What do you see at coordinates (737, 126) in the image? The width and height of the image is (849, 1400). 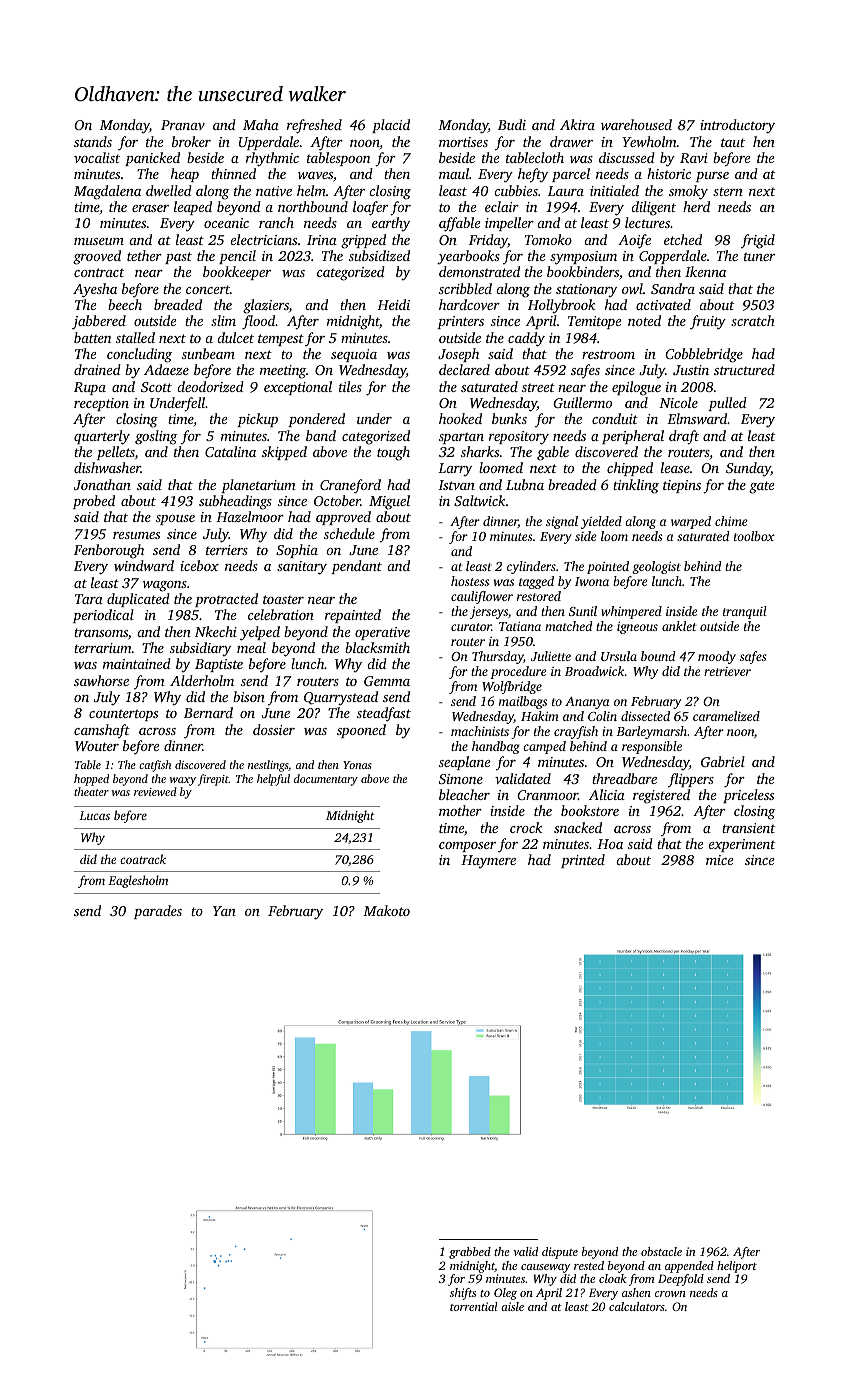 I see `introductory` at bounding box center [737, 126].
